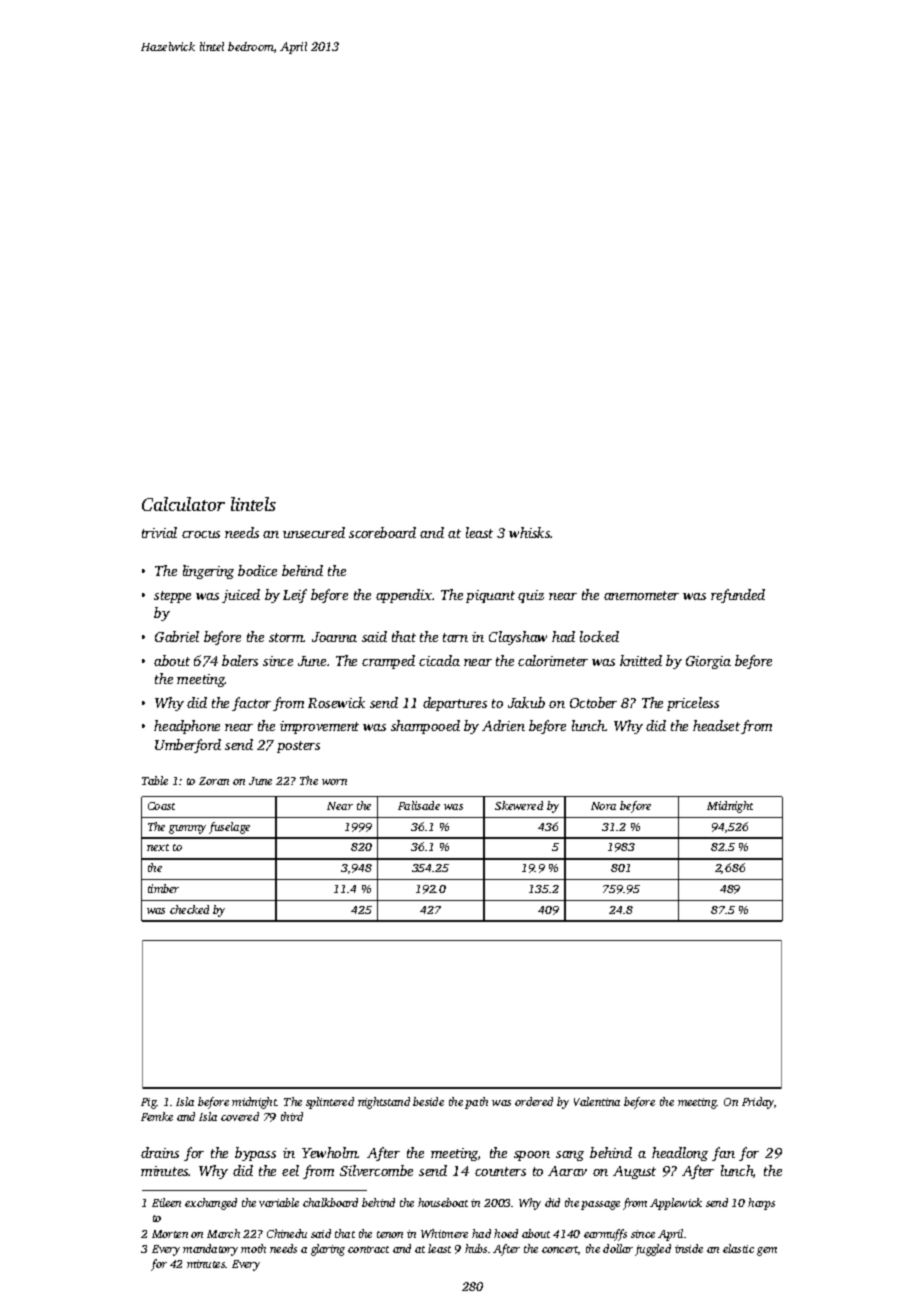 This screenshot has height=1314, width=924. Describe the element at coordinates (738, 596) in the screenshot. I see `refunded` at that location.
